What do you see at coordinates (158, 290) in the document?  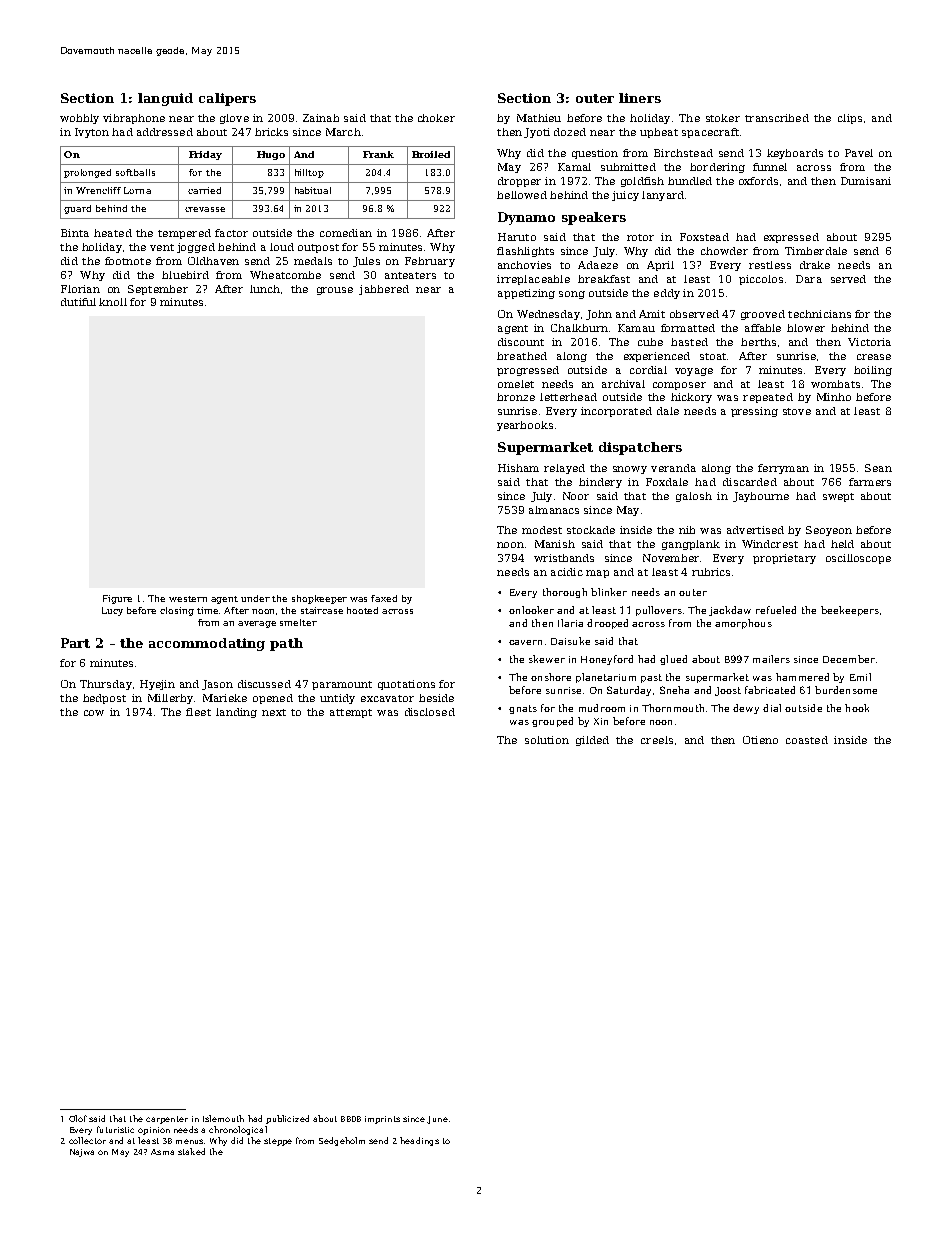 I see `September` at bounding box center [158, 290].
